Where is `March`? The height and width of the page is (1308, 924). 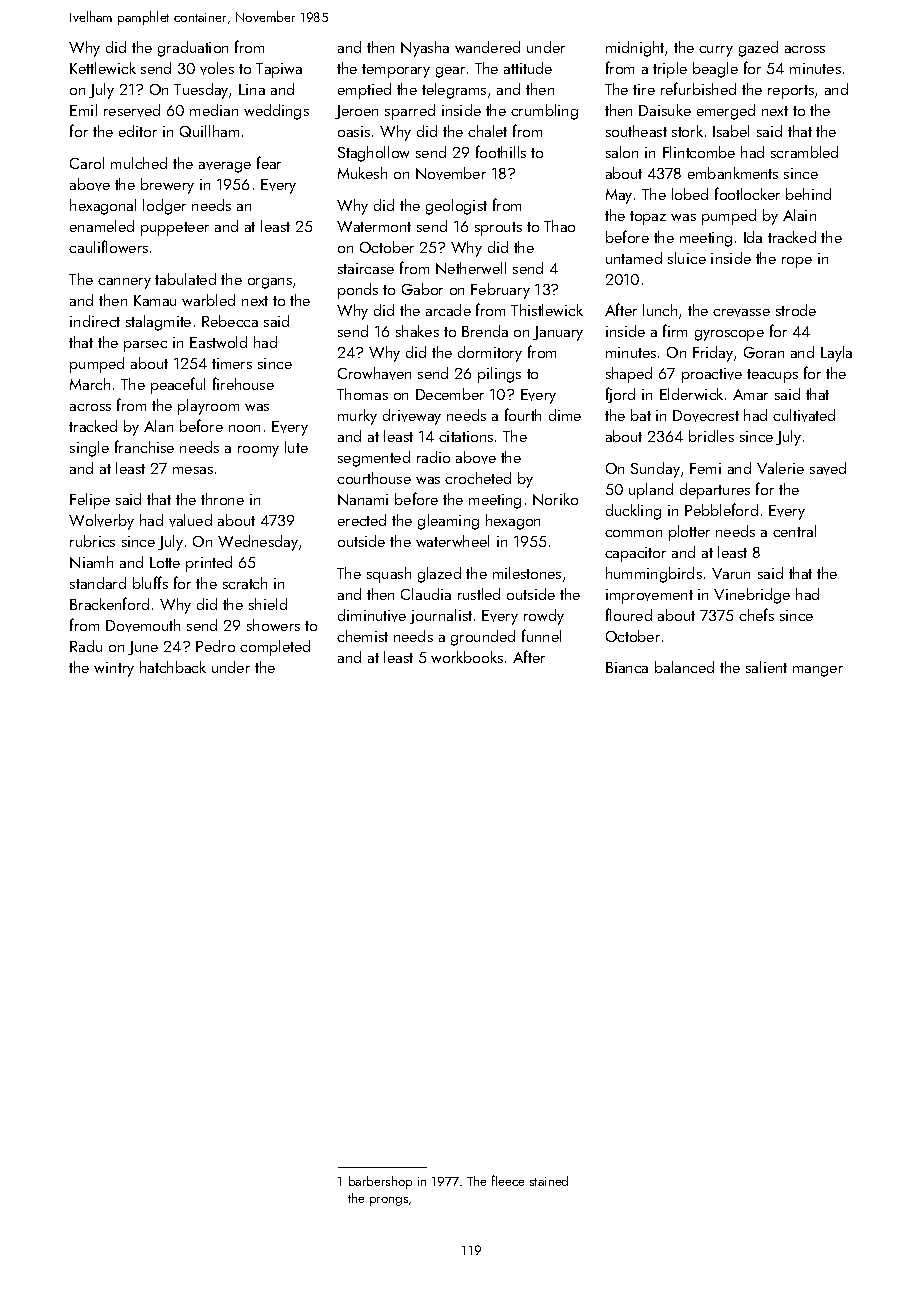 March is located at coordinates (90, 384).
